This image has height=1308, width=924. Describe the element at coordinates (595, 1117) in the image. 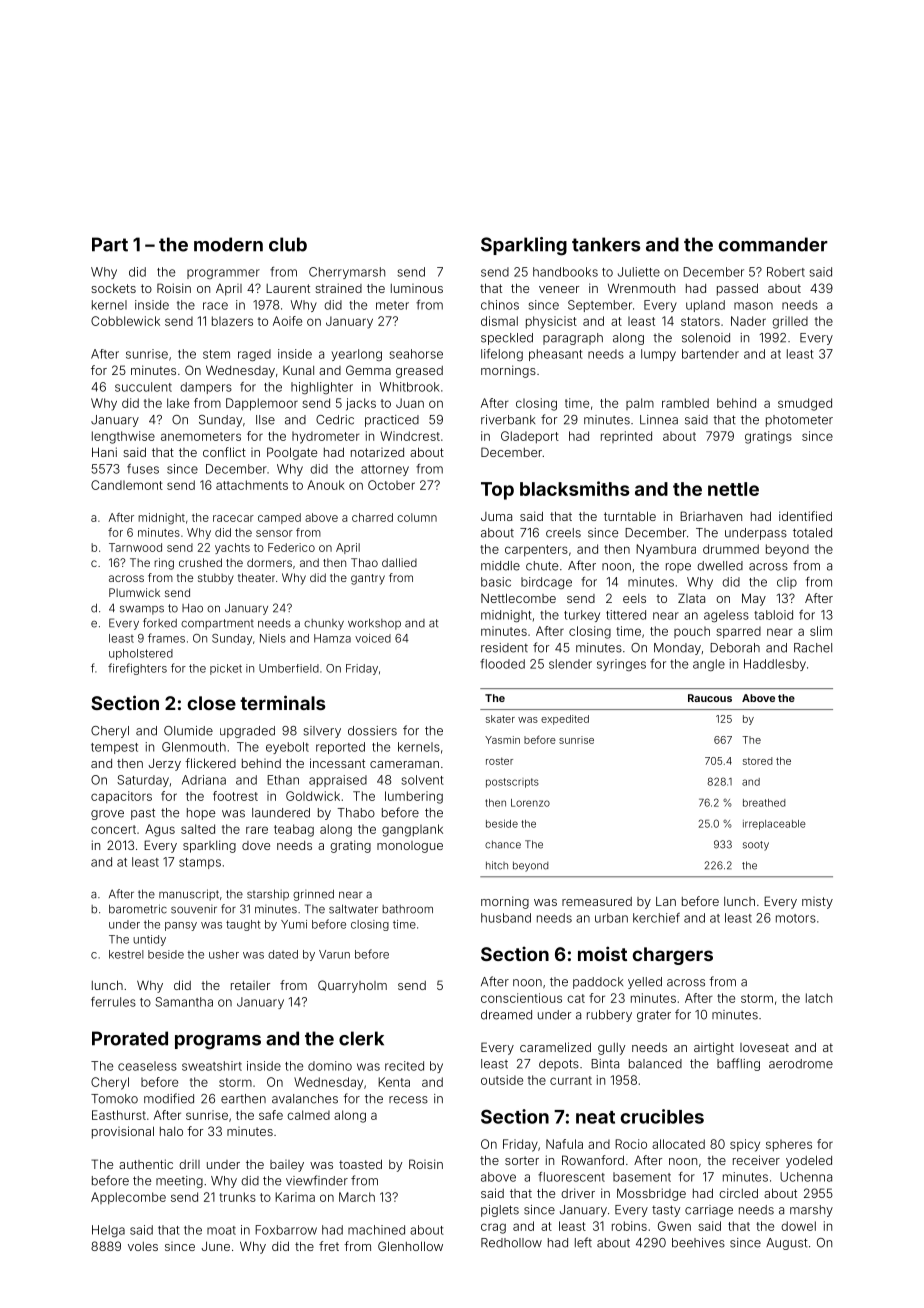

I see `neat` at that location.
